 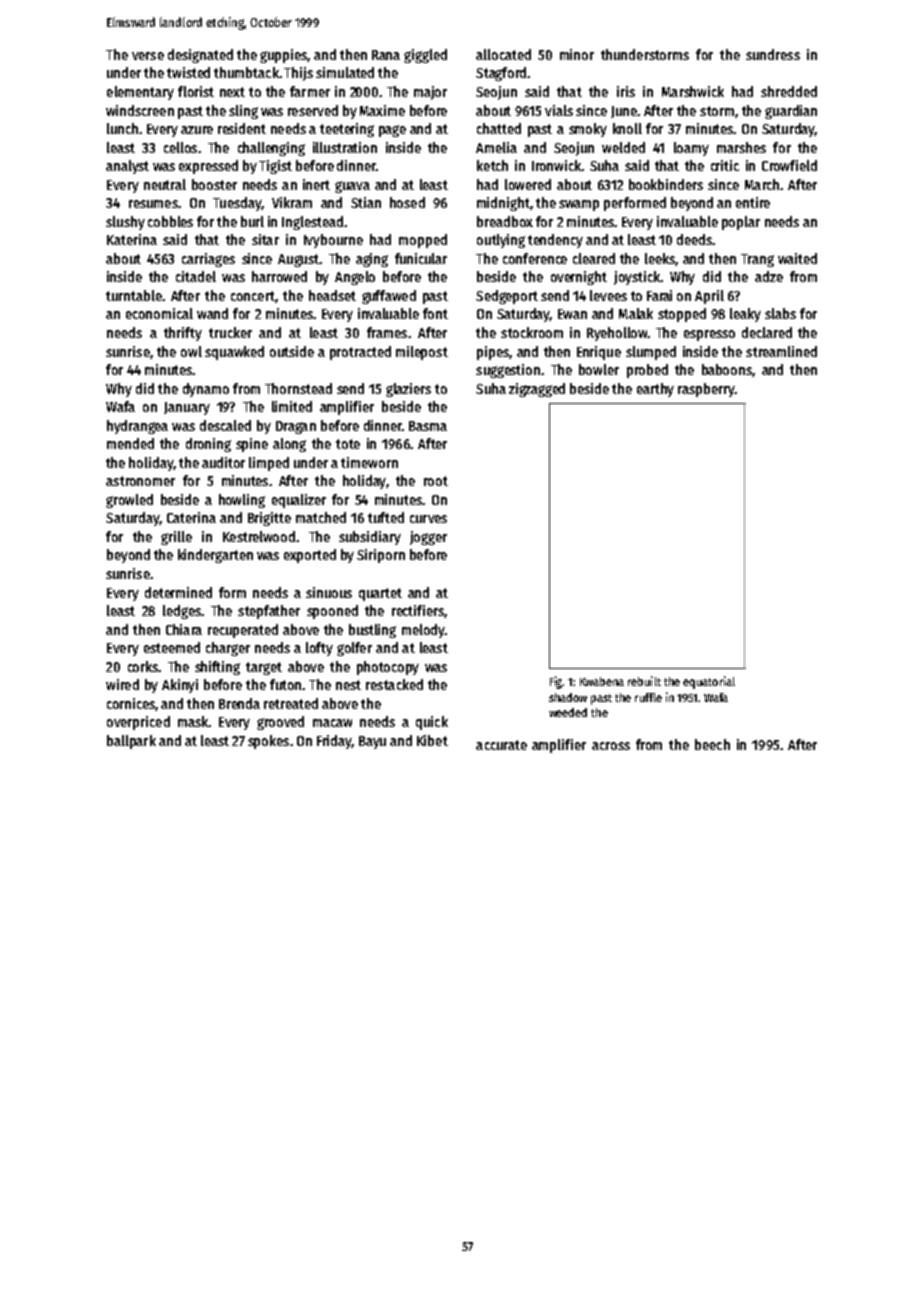 I want to click on funicular, so click(x=421, y=258).
